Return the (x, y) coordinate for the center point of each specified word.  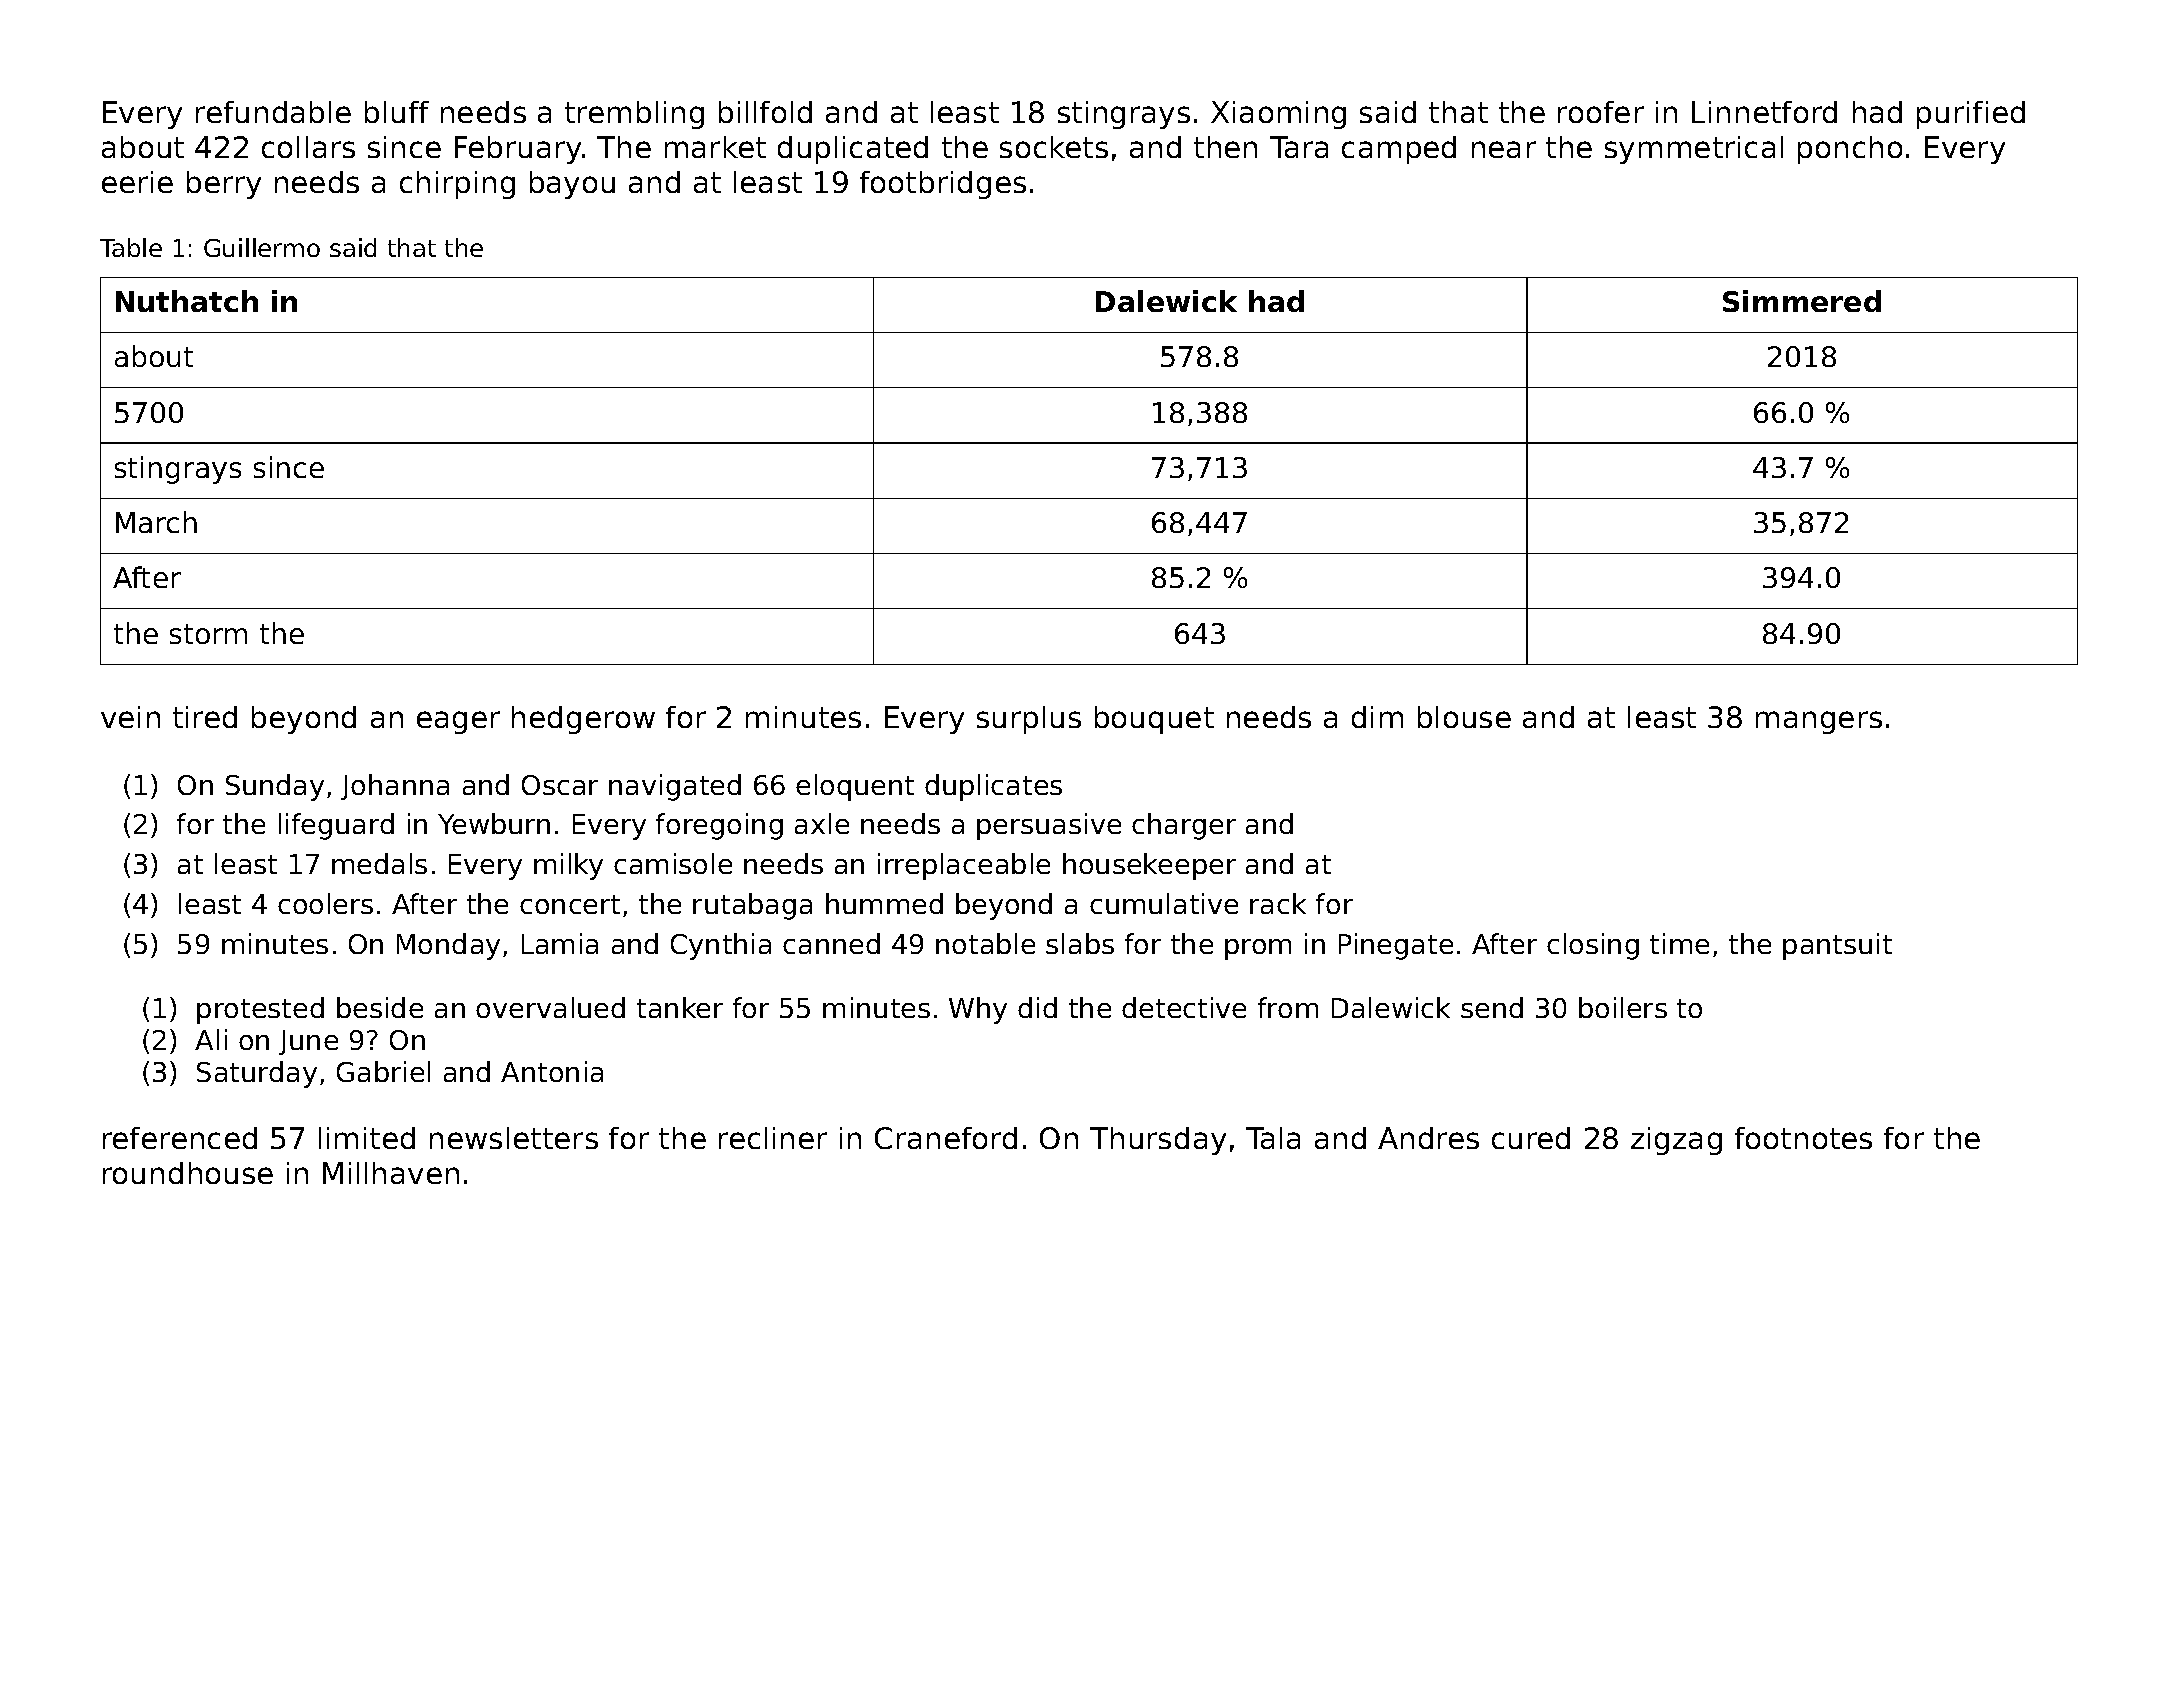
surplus (1029, 720)
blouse (1464, 717)
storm (208, 634)
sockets (1054, 147)
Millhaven (391, 1173)
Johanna (395, 787)
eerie (137, 182)
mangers (1819, 722)
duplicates (993, 787)
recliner (773, 1138)
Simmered (1802, 301)
